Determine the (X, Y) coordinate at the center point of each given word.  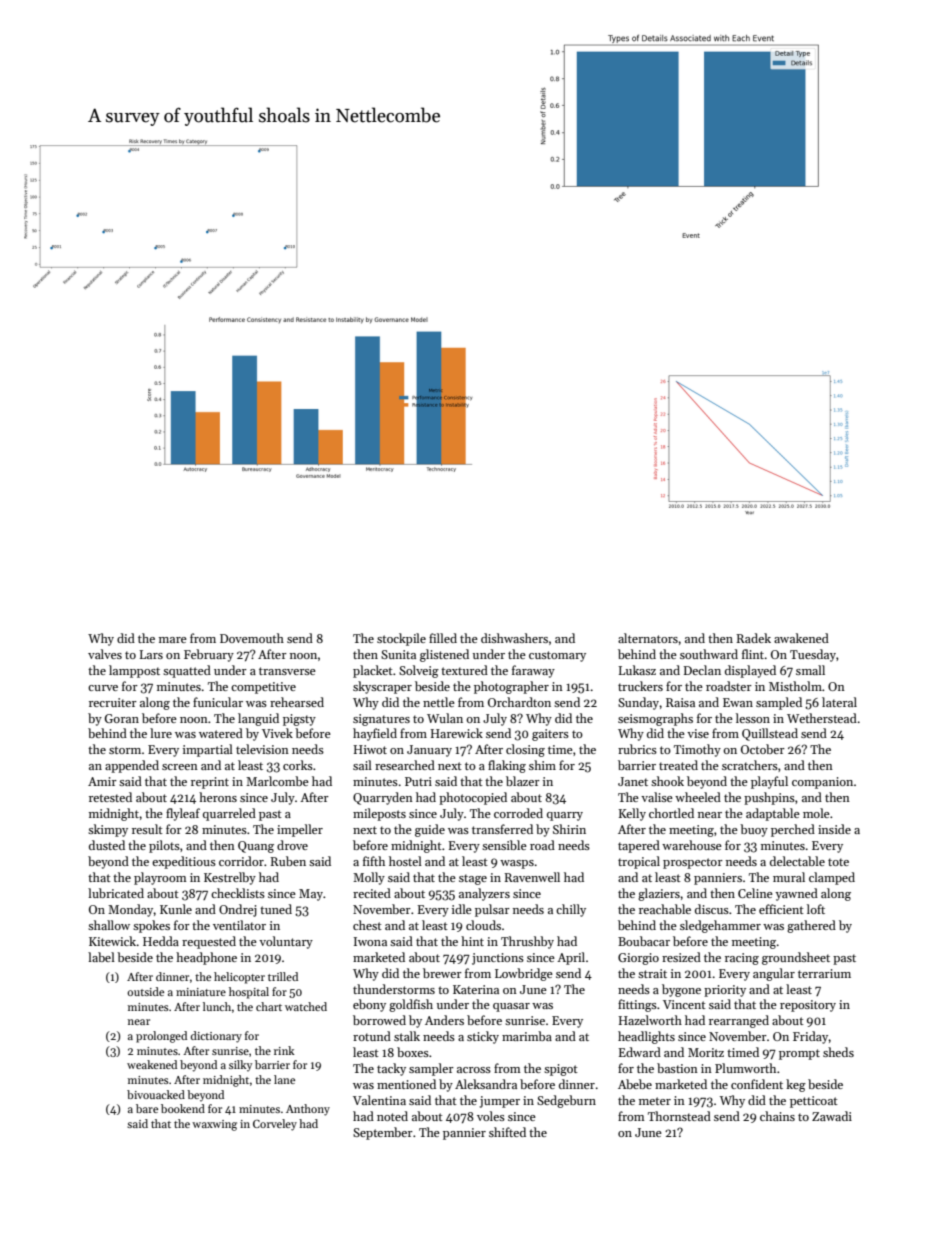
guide (430, 830)
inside (834, 829)
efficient (781, 909)
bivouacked (156, 1094)
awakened (801, 638)
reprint (210, 783)
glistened (444, 655)
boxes (413, 1052)
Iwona (370, 941)
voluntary (286, 942)
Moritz (706, 1052)
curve (103, 688)
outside (145, 991)
